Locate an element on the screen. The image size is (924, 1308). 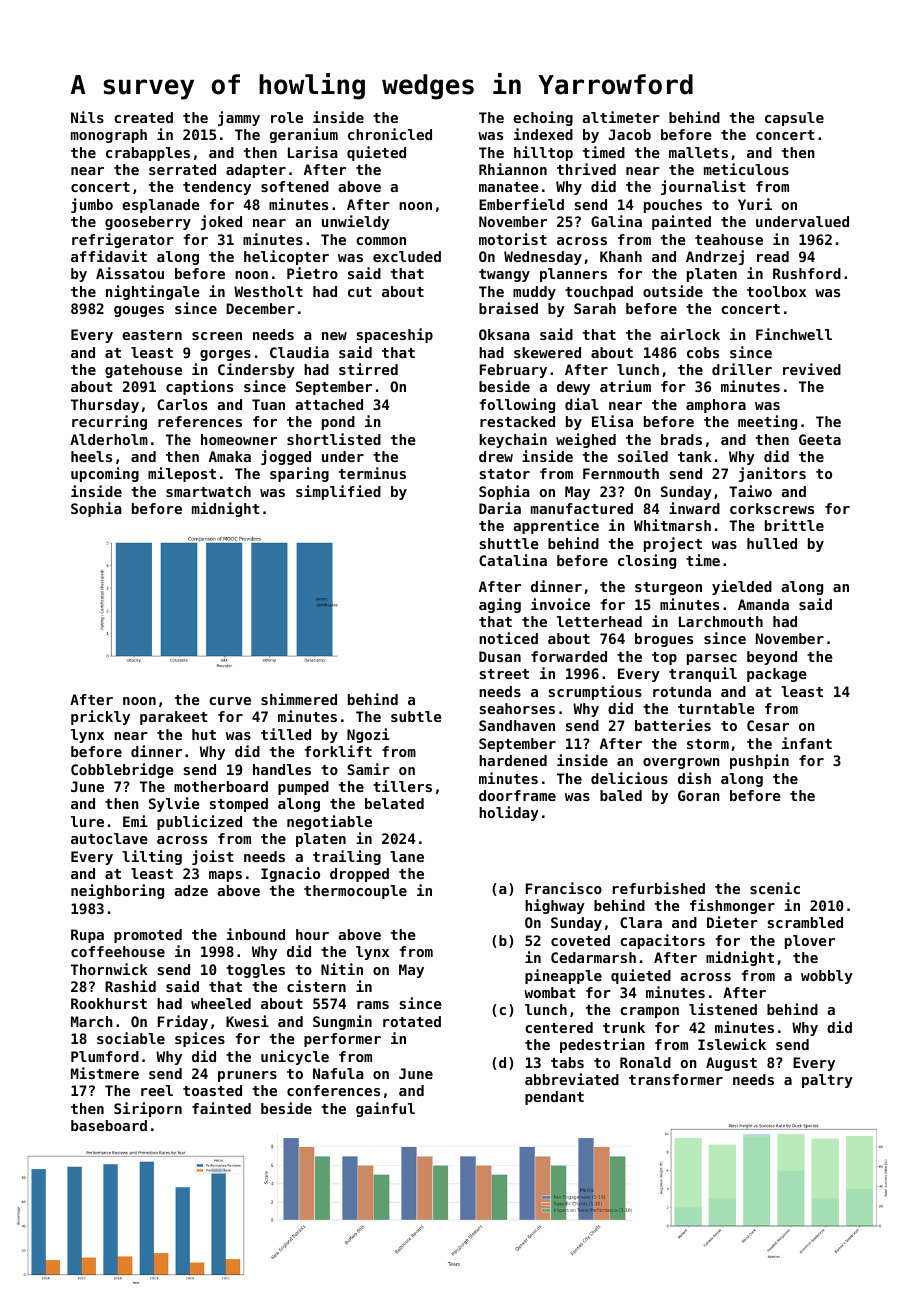
inbound is located at coordinates (256, 934).
